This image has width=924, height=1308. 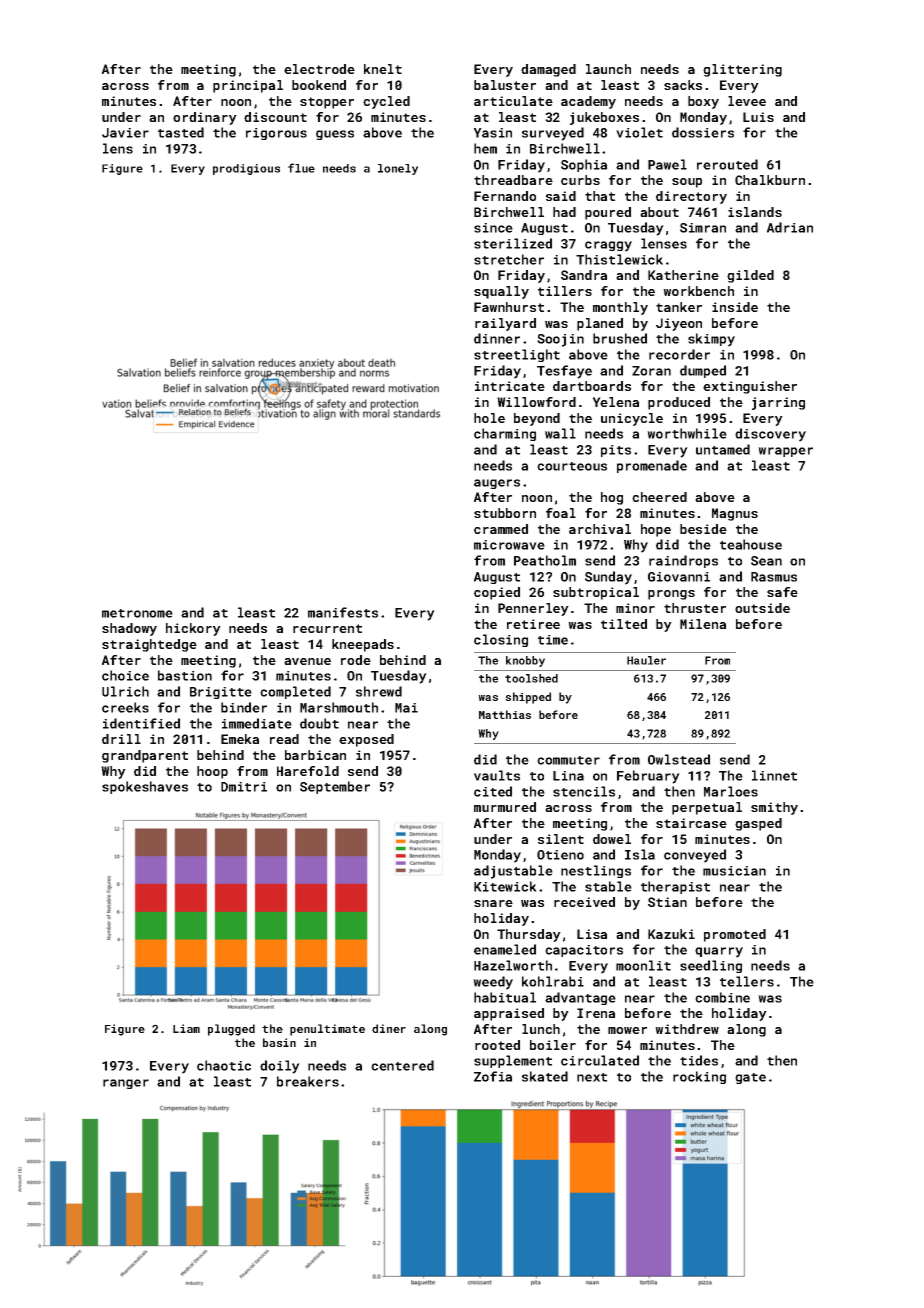 I want to click on manifests, so click(x=343, y=612).
